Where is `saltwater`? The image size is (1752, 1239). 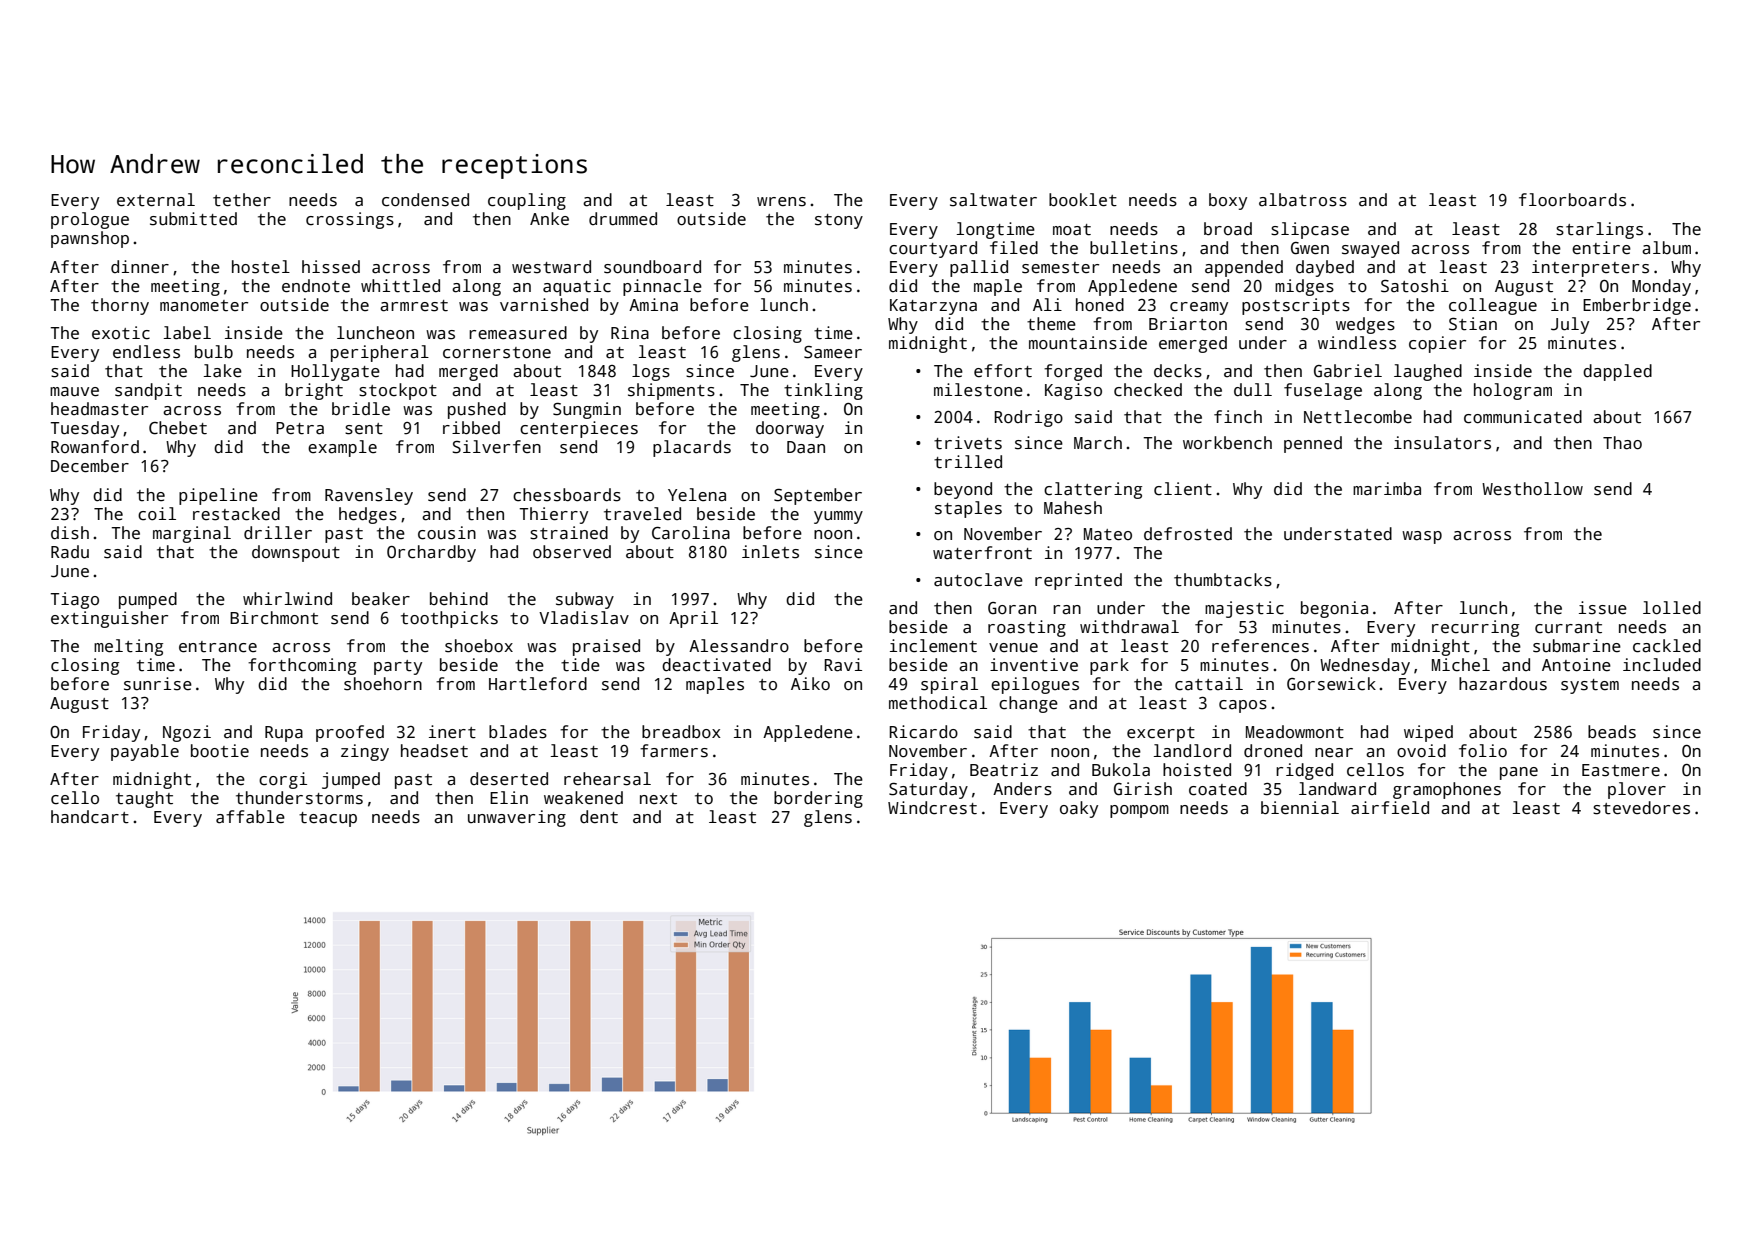
saltwater is located at coordinates (993, 200).
